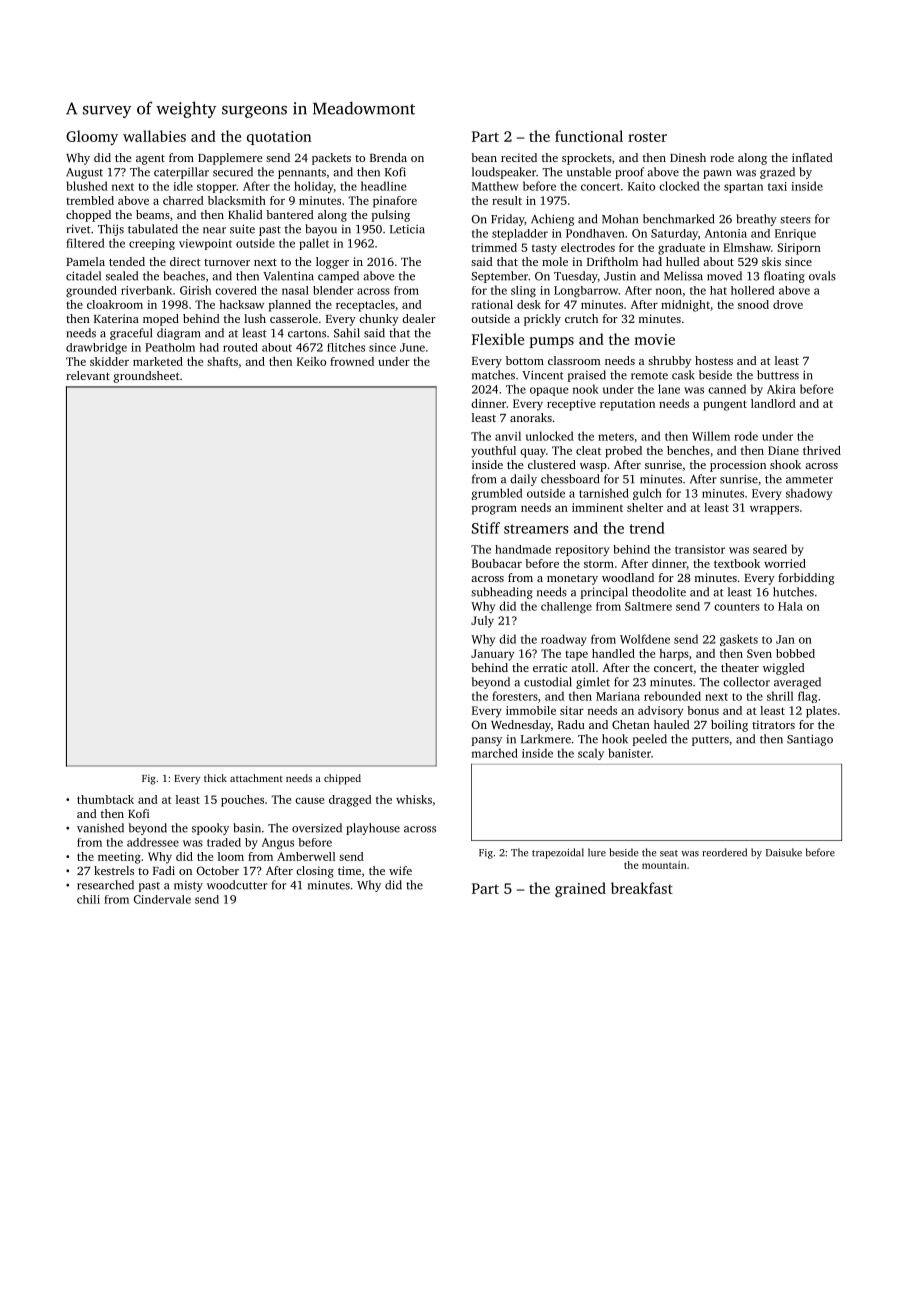  I want to click on shafts, so click(222, 361).
